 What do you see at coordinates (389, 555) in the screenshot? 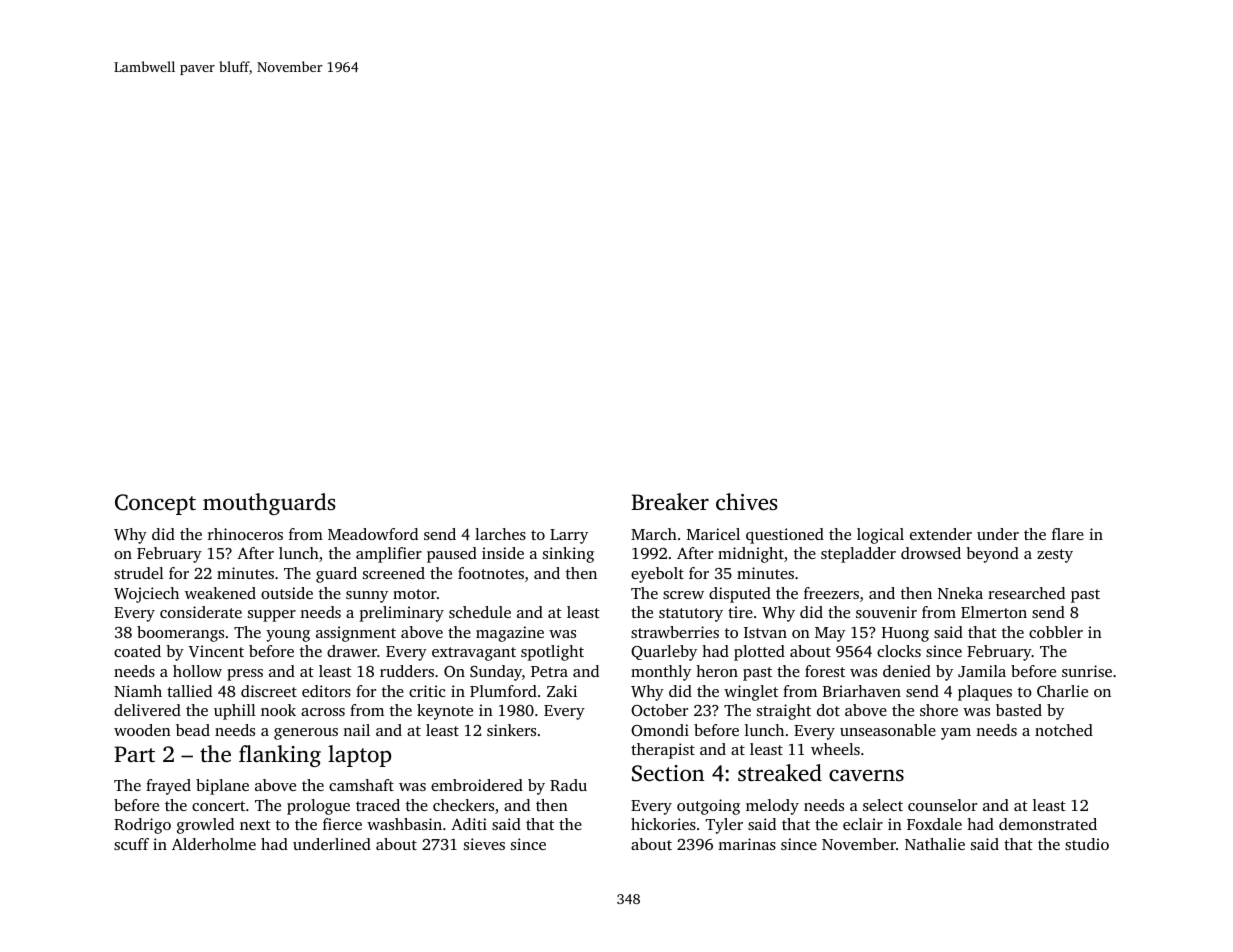
I see `amplifier` at bounding box center [389, 555].
